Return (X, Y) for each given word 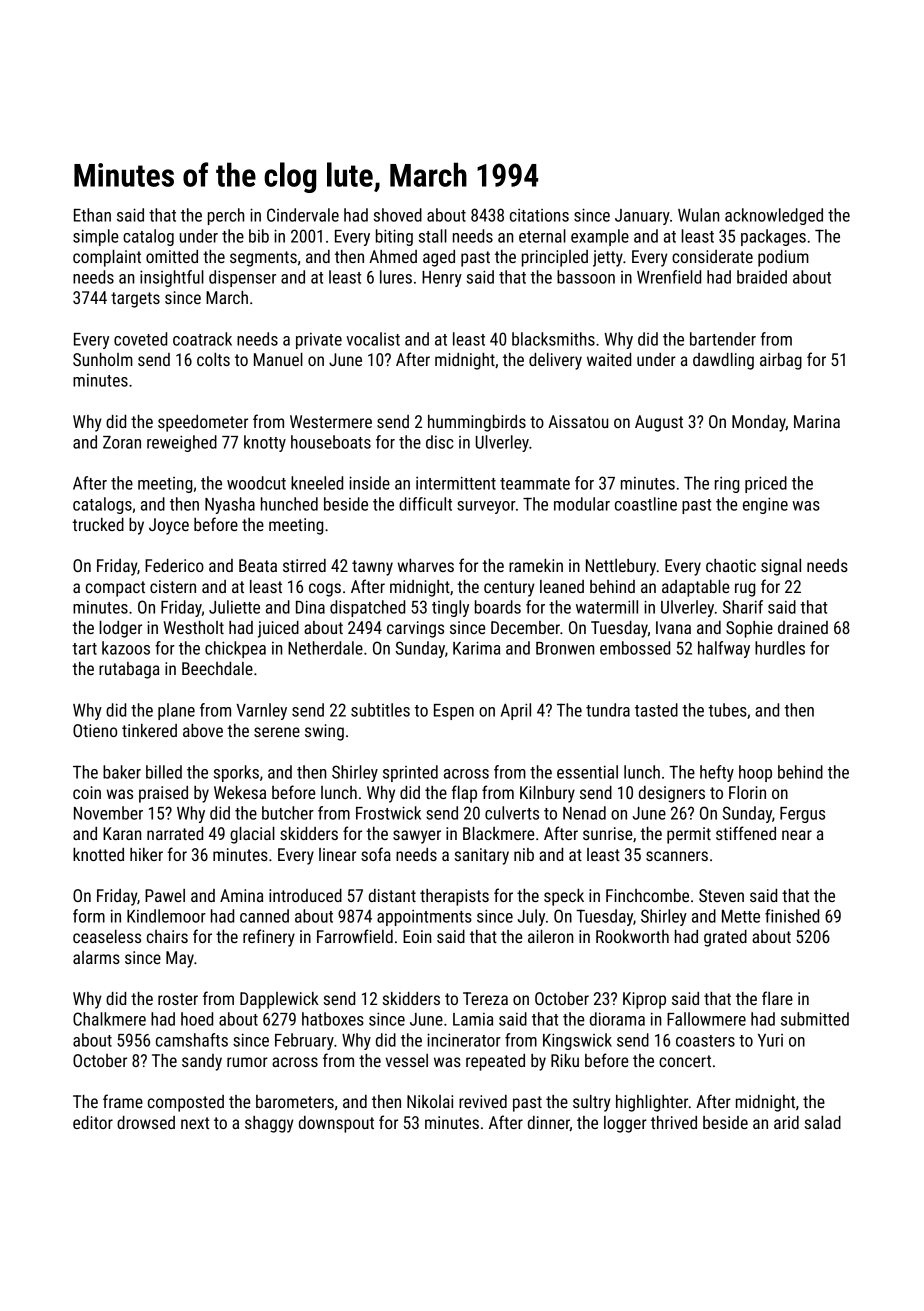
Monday (759, 423)
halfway (724, 649)
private (319, 341)
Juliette (234, 607)
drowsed (146, 1122)
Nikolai (430, 1101)
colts (213, 359)
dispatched (367, 608)
